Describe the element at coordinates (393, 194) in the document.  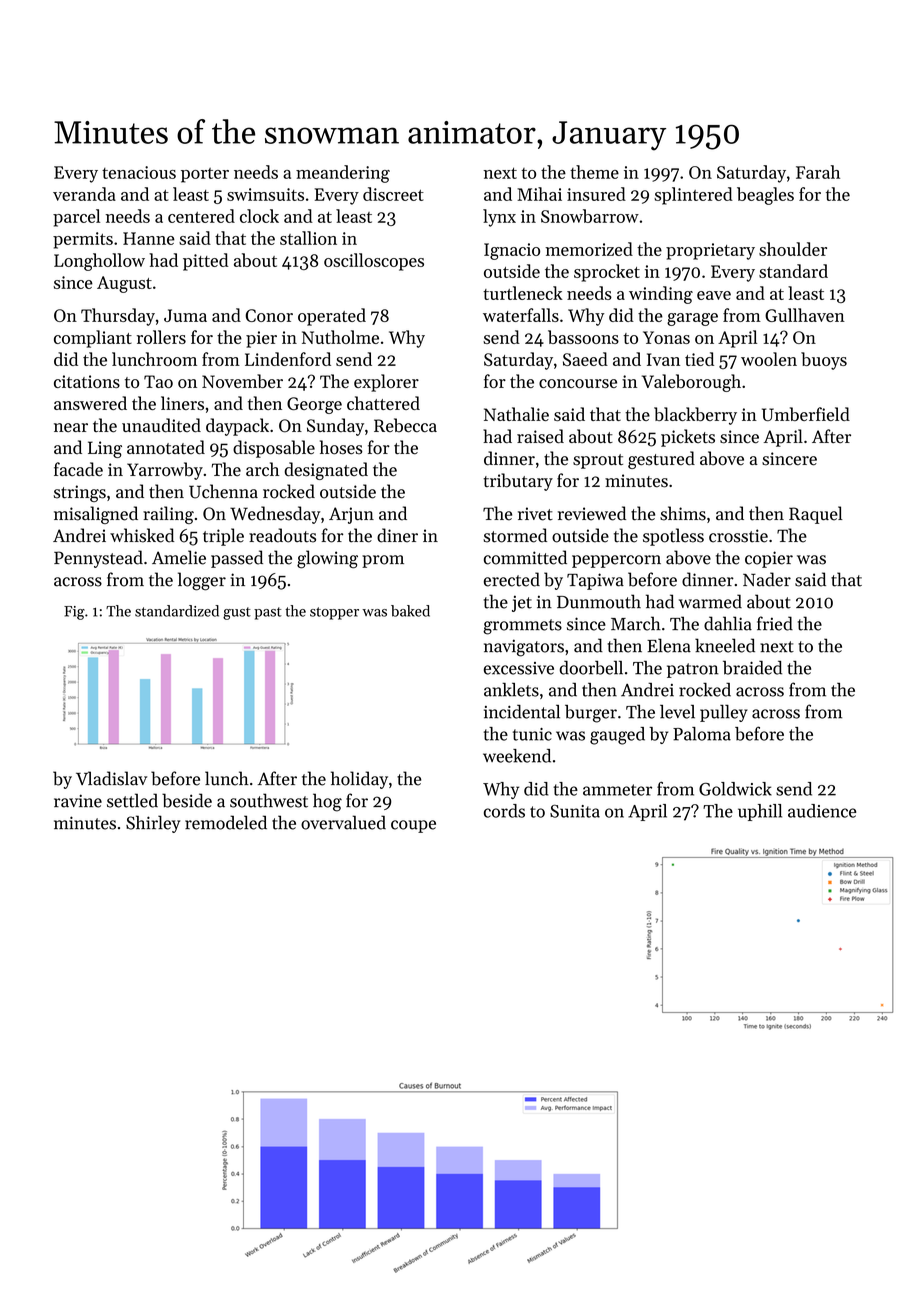
I see `discreet` at that location.
